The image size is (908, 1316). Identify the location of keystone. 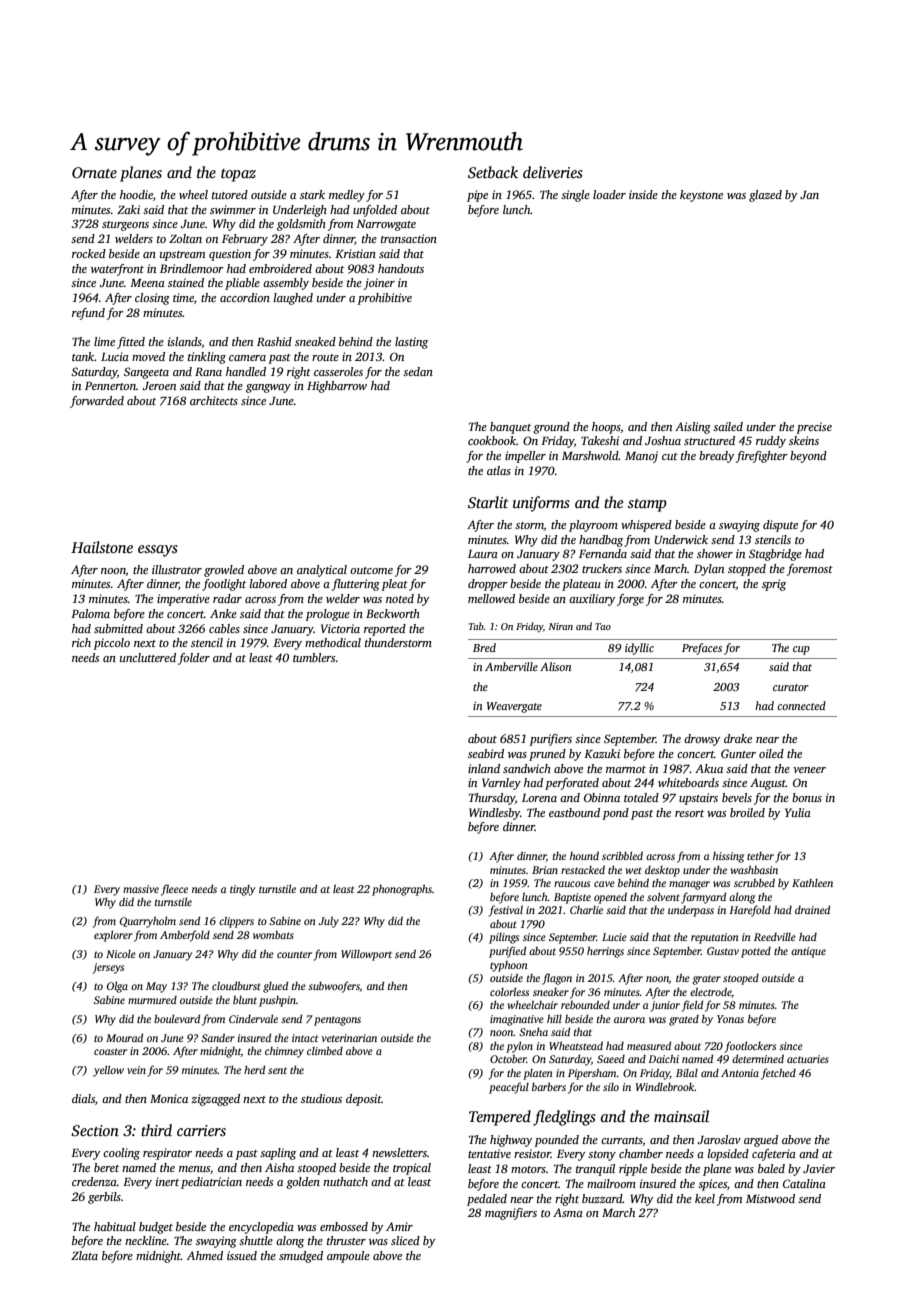
(701, 196).
